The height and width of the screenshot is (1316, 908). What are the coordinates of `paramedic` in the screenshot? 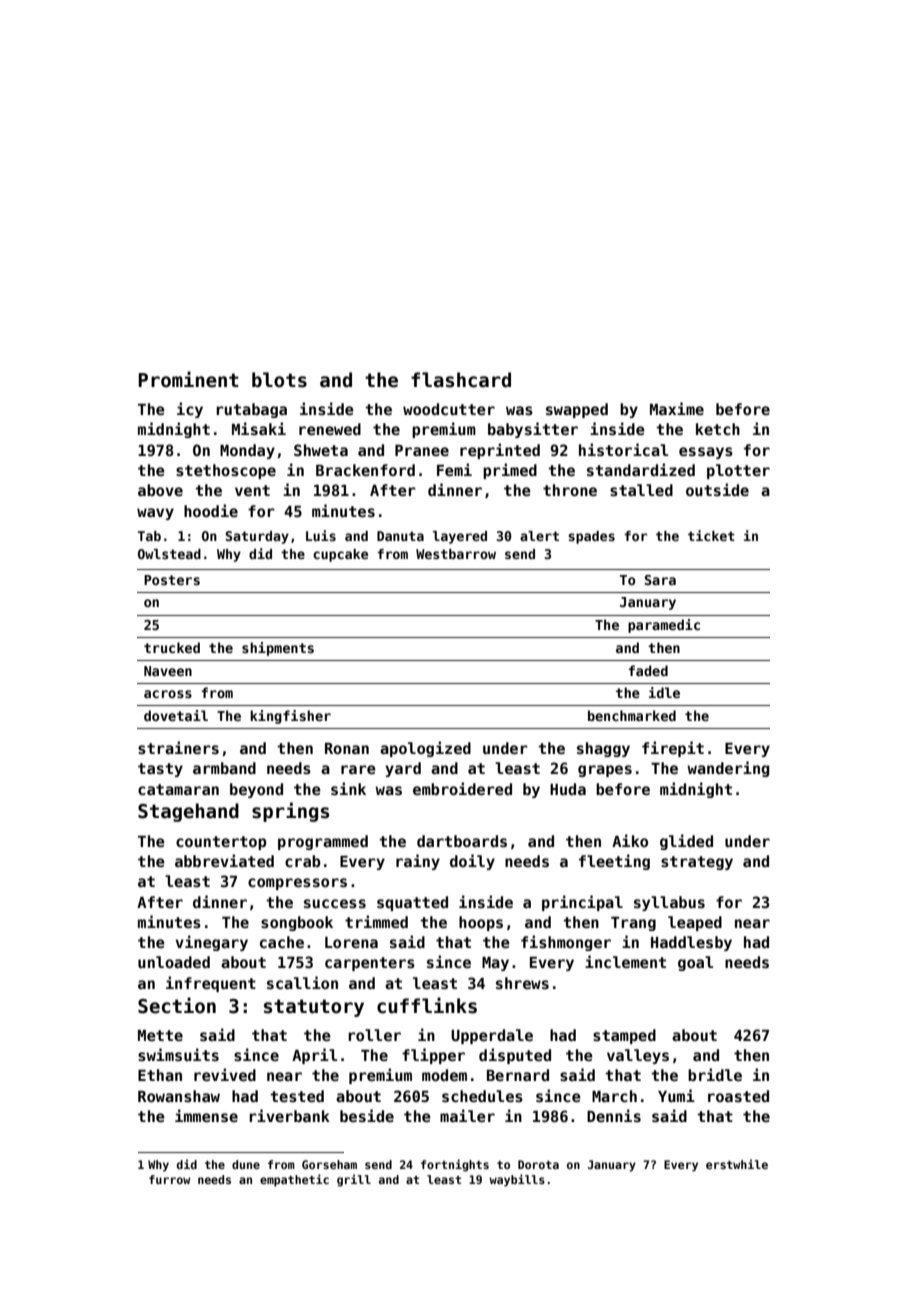 It's located at (664, 626).
